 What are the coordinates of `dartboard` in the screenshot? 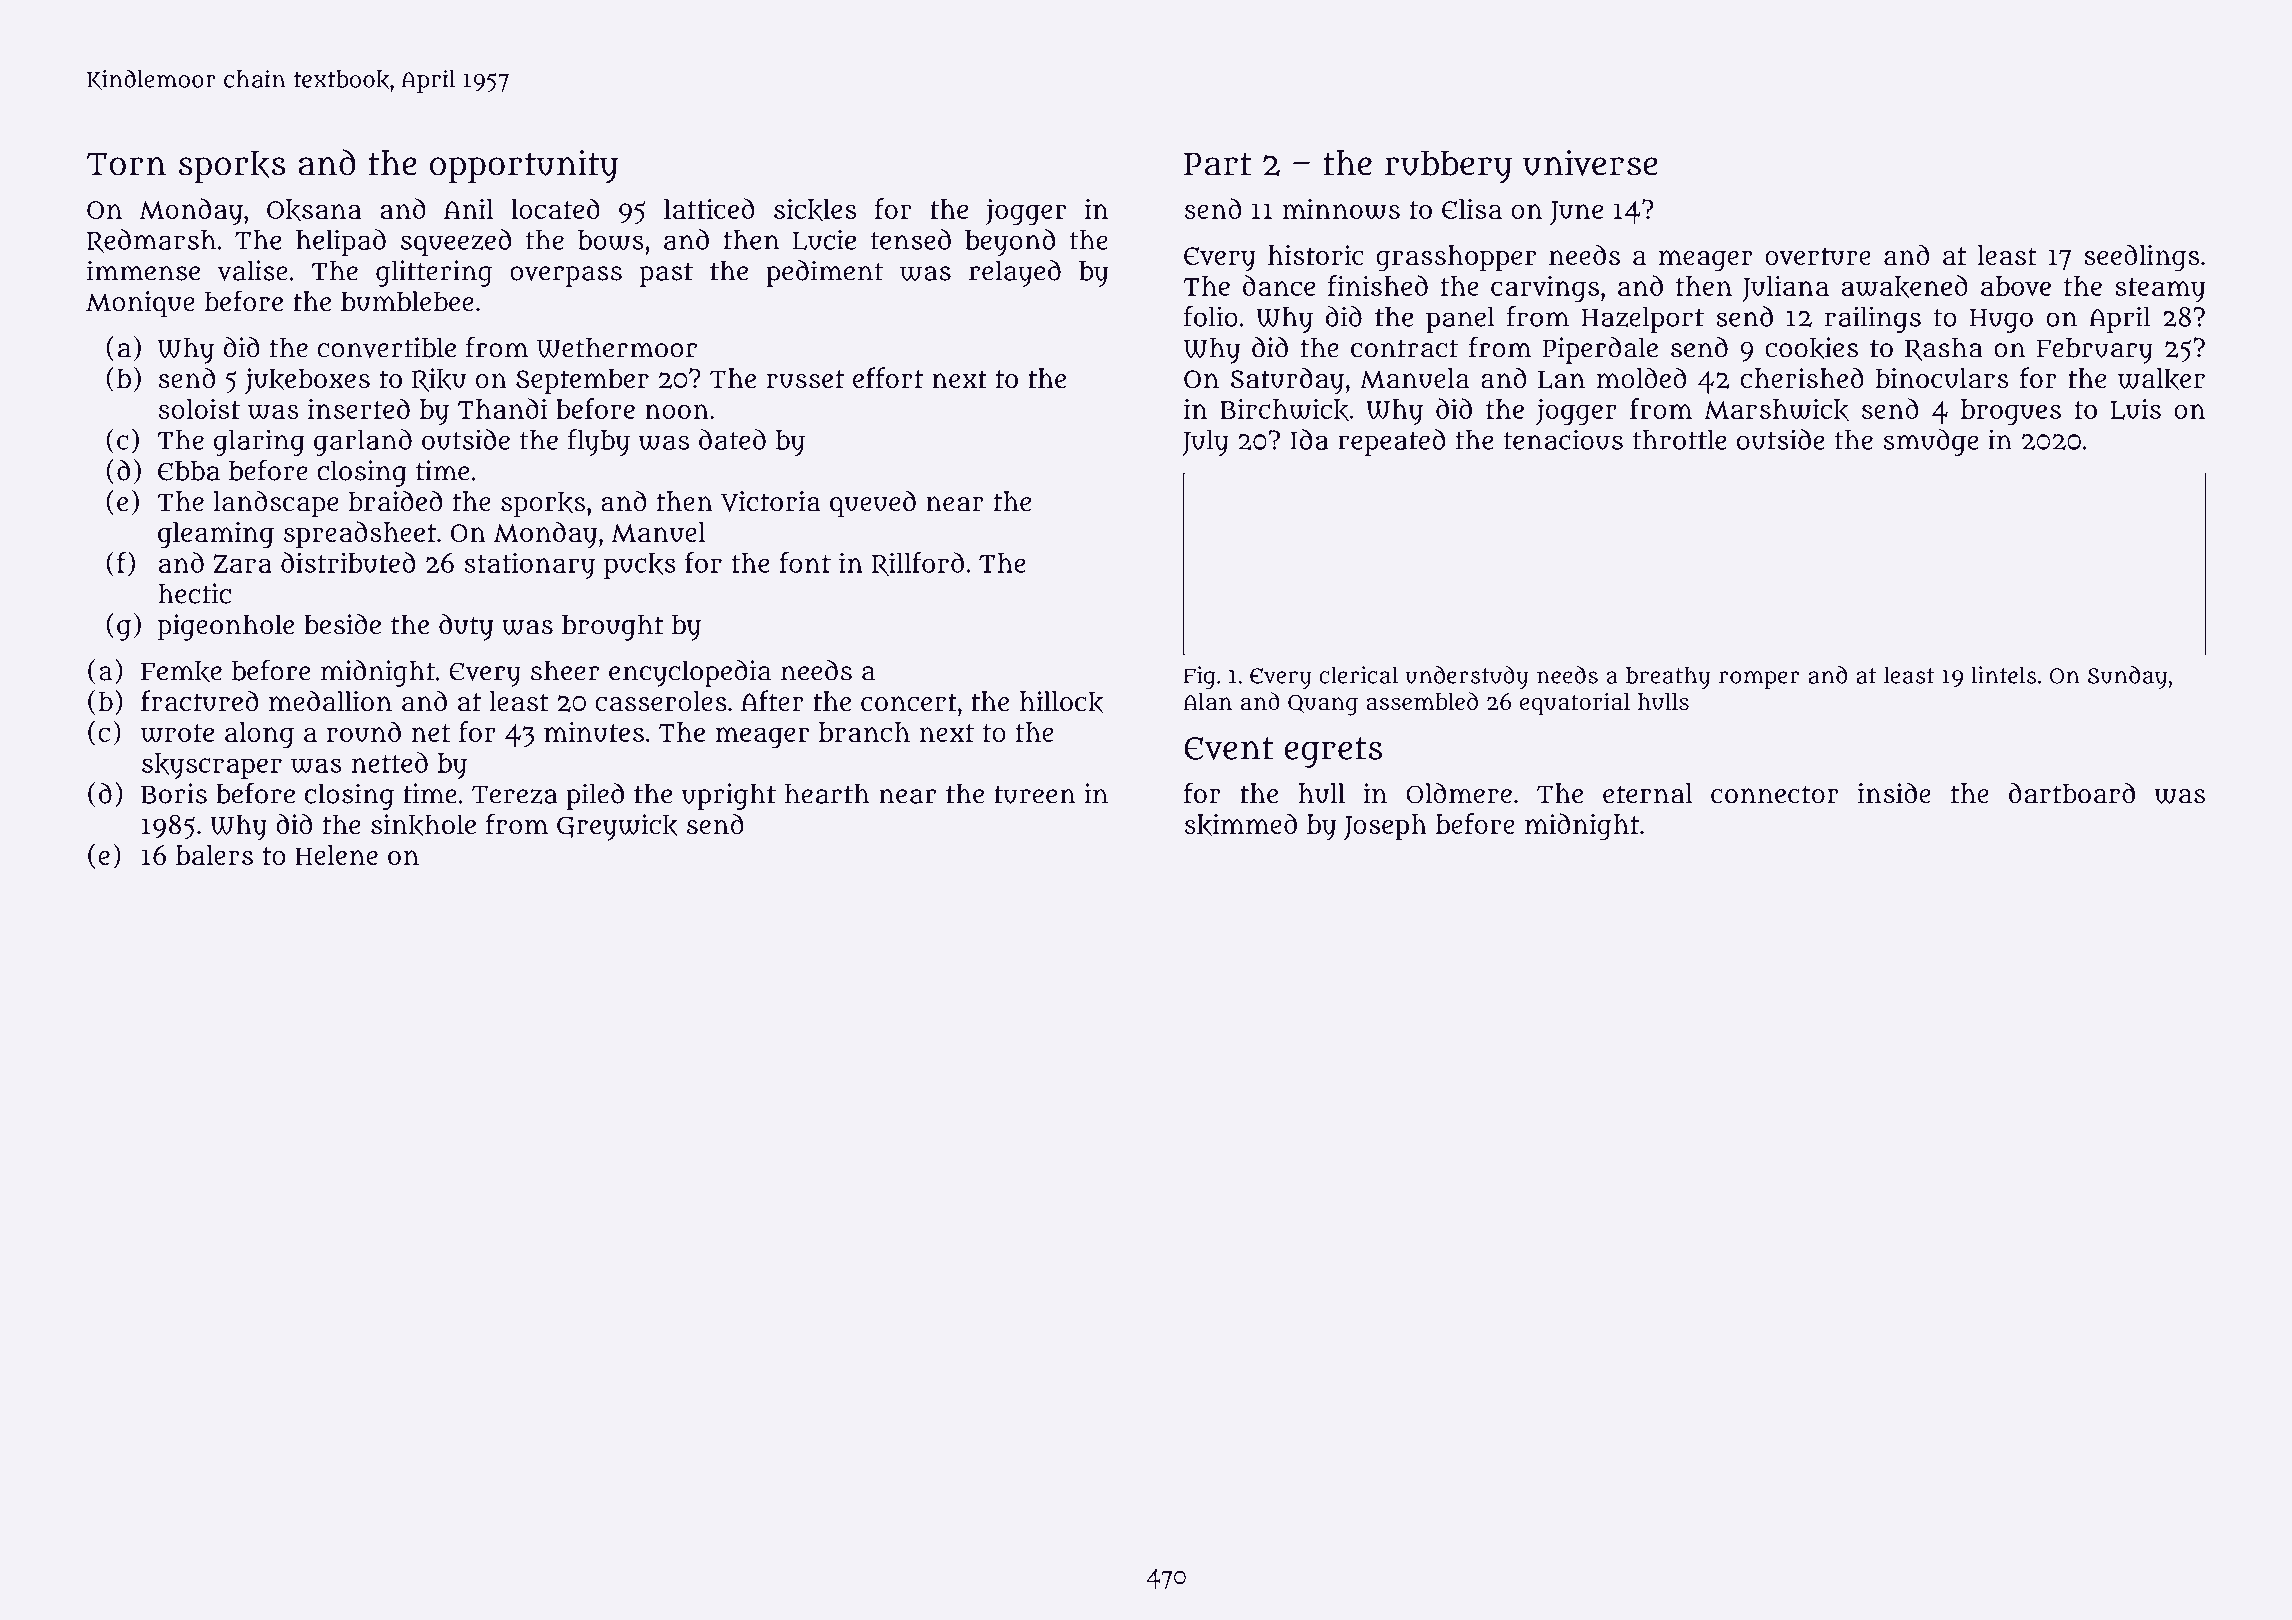 It's located at (2072, 793).
